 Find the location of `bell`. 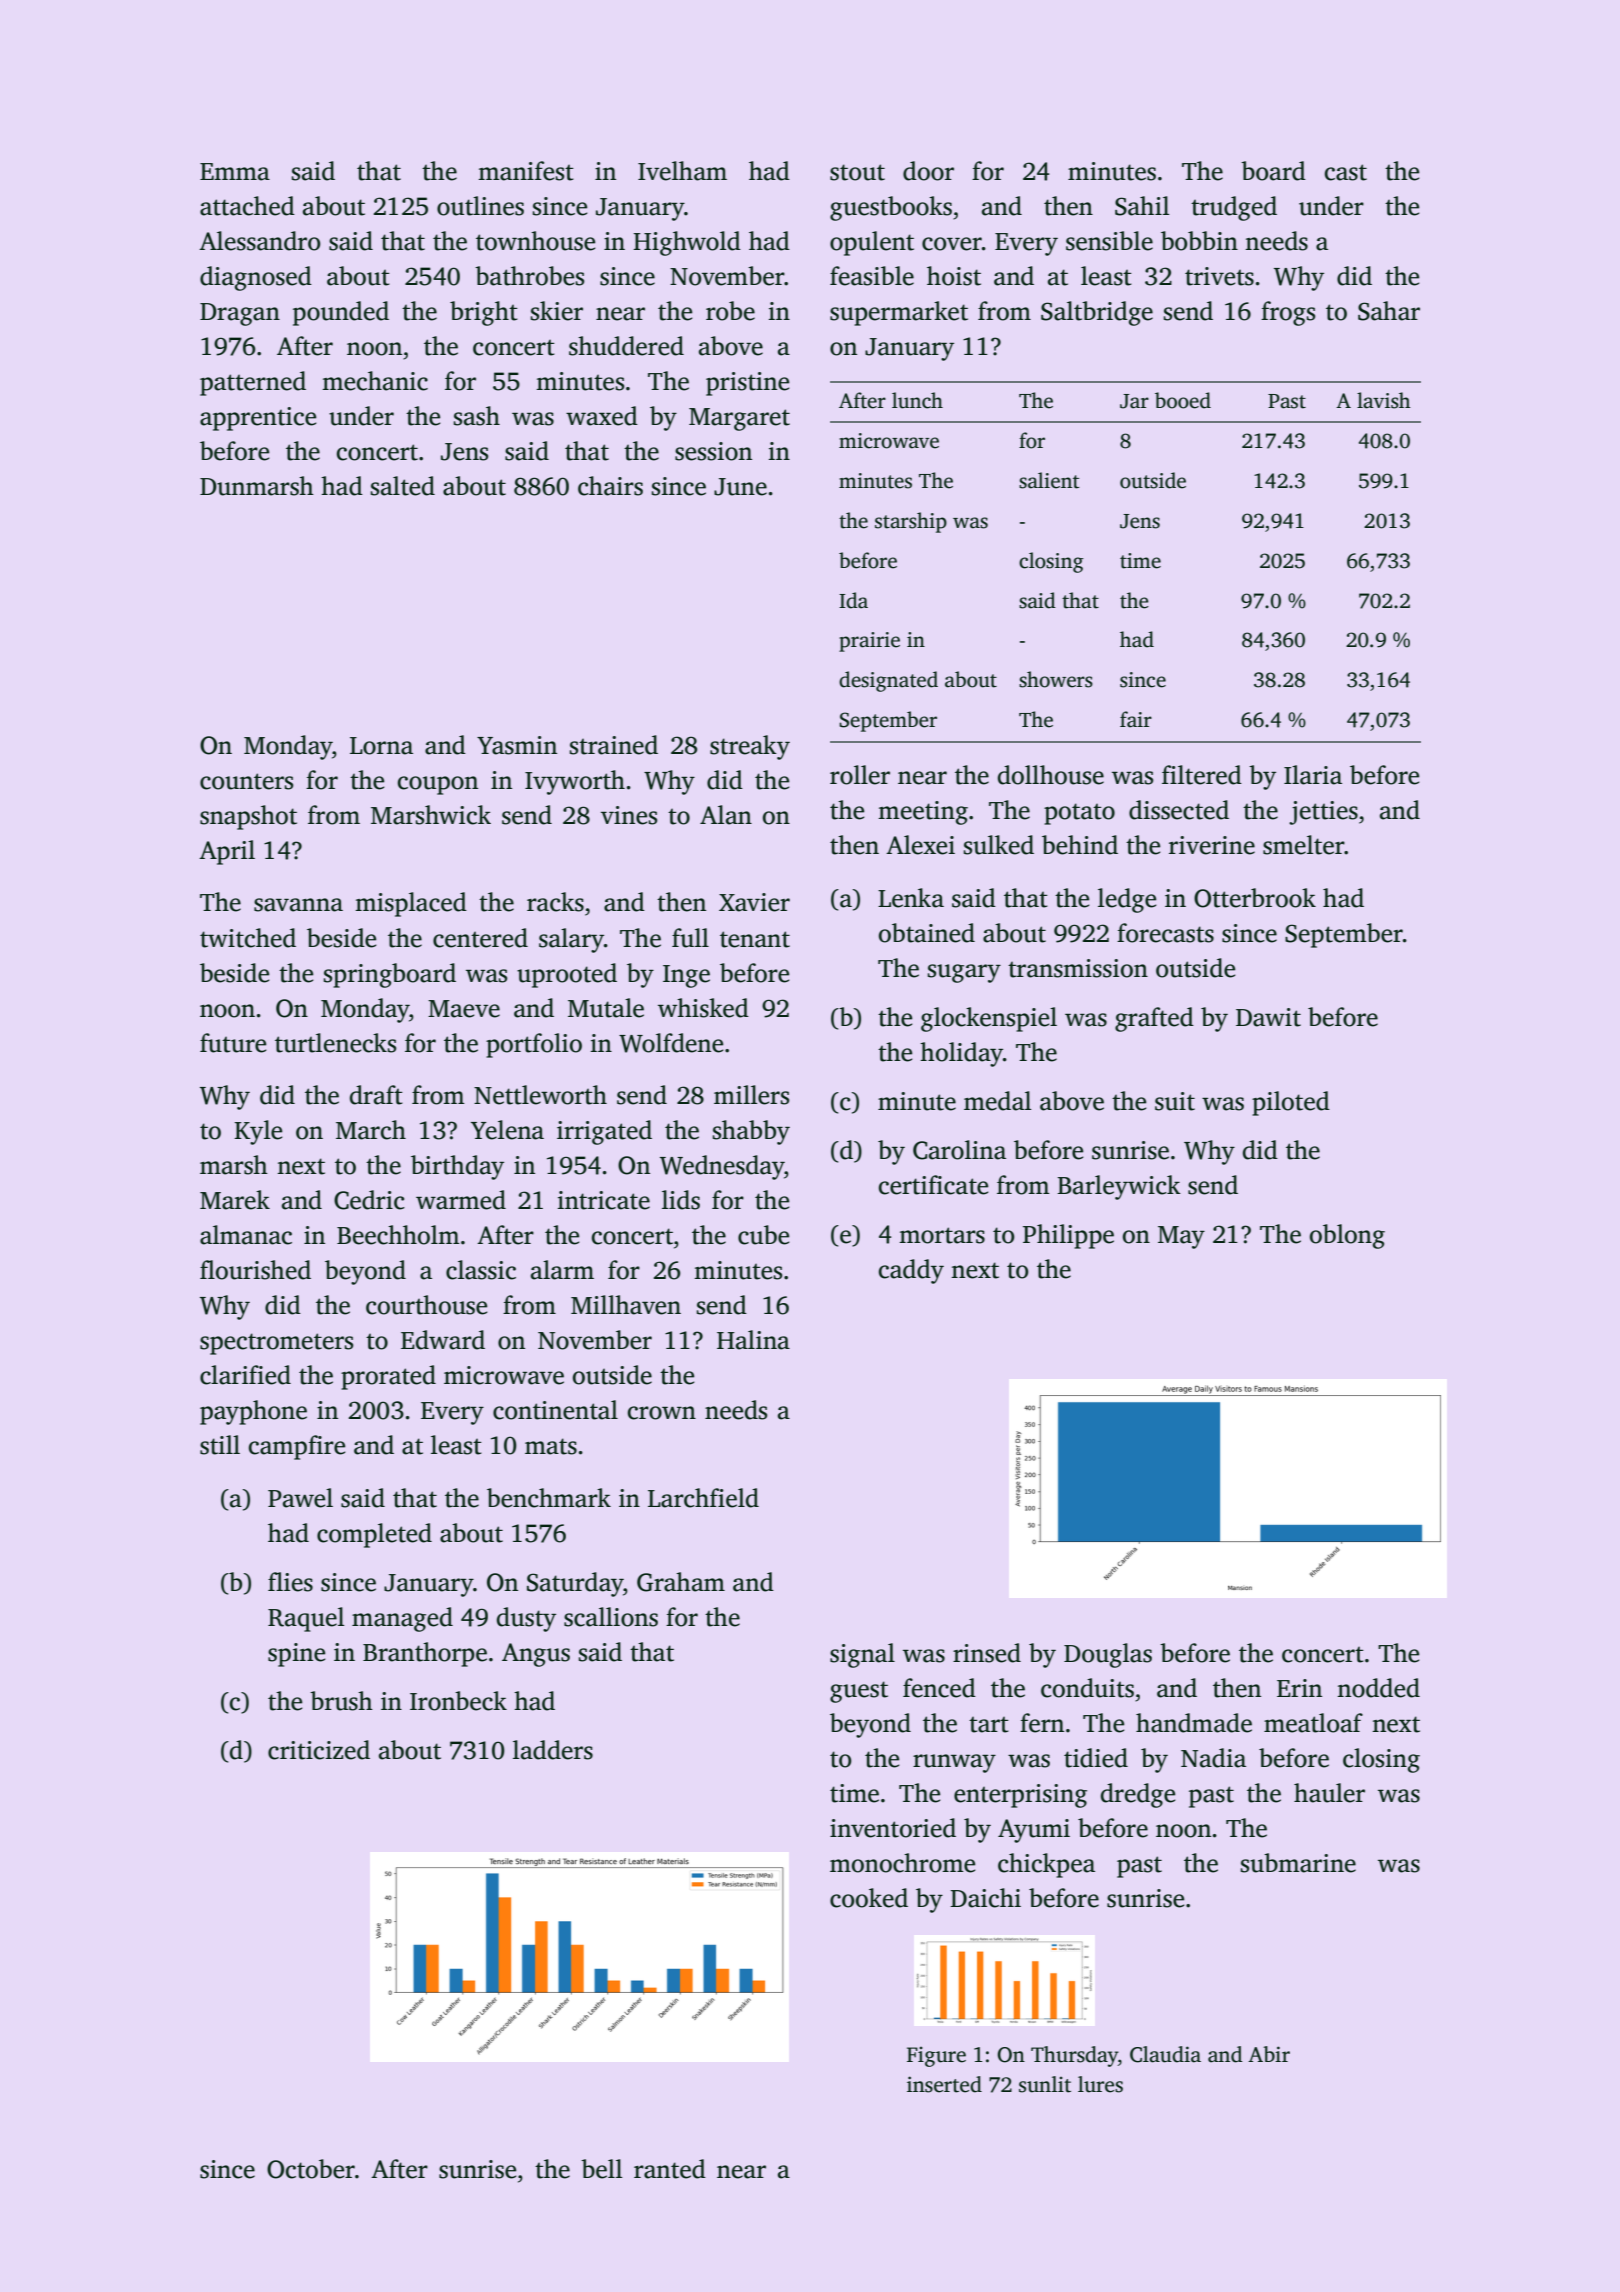

bell is located at coordinates (601, 2169).
